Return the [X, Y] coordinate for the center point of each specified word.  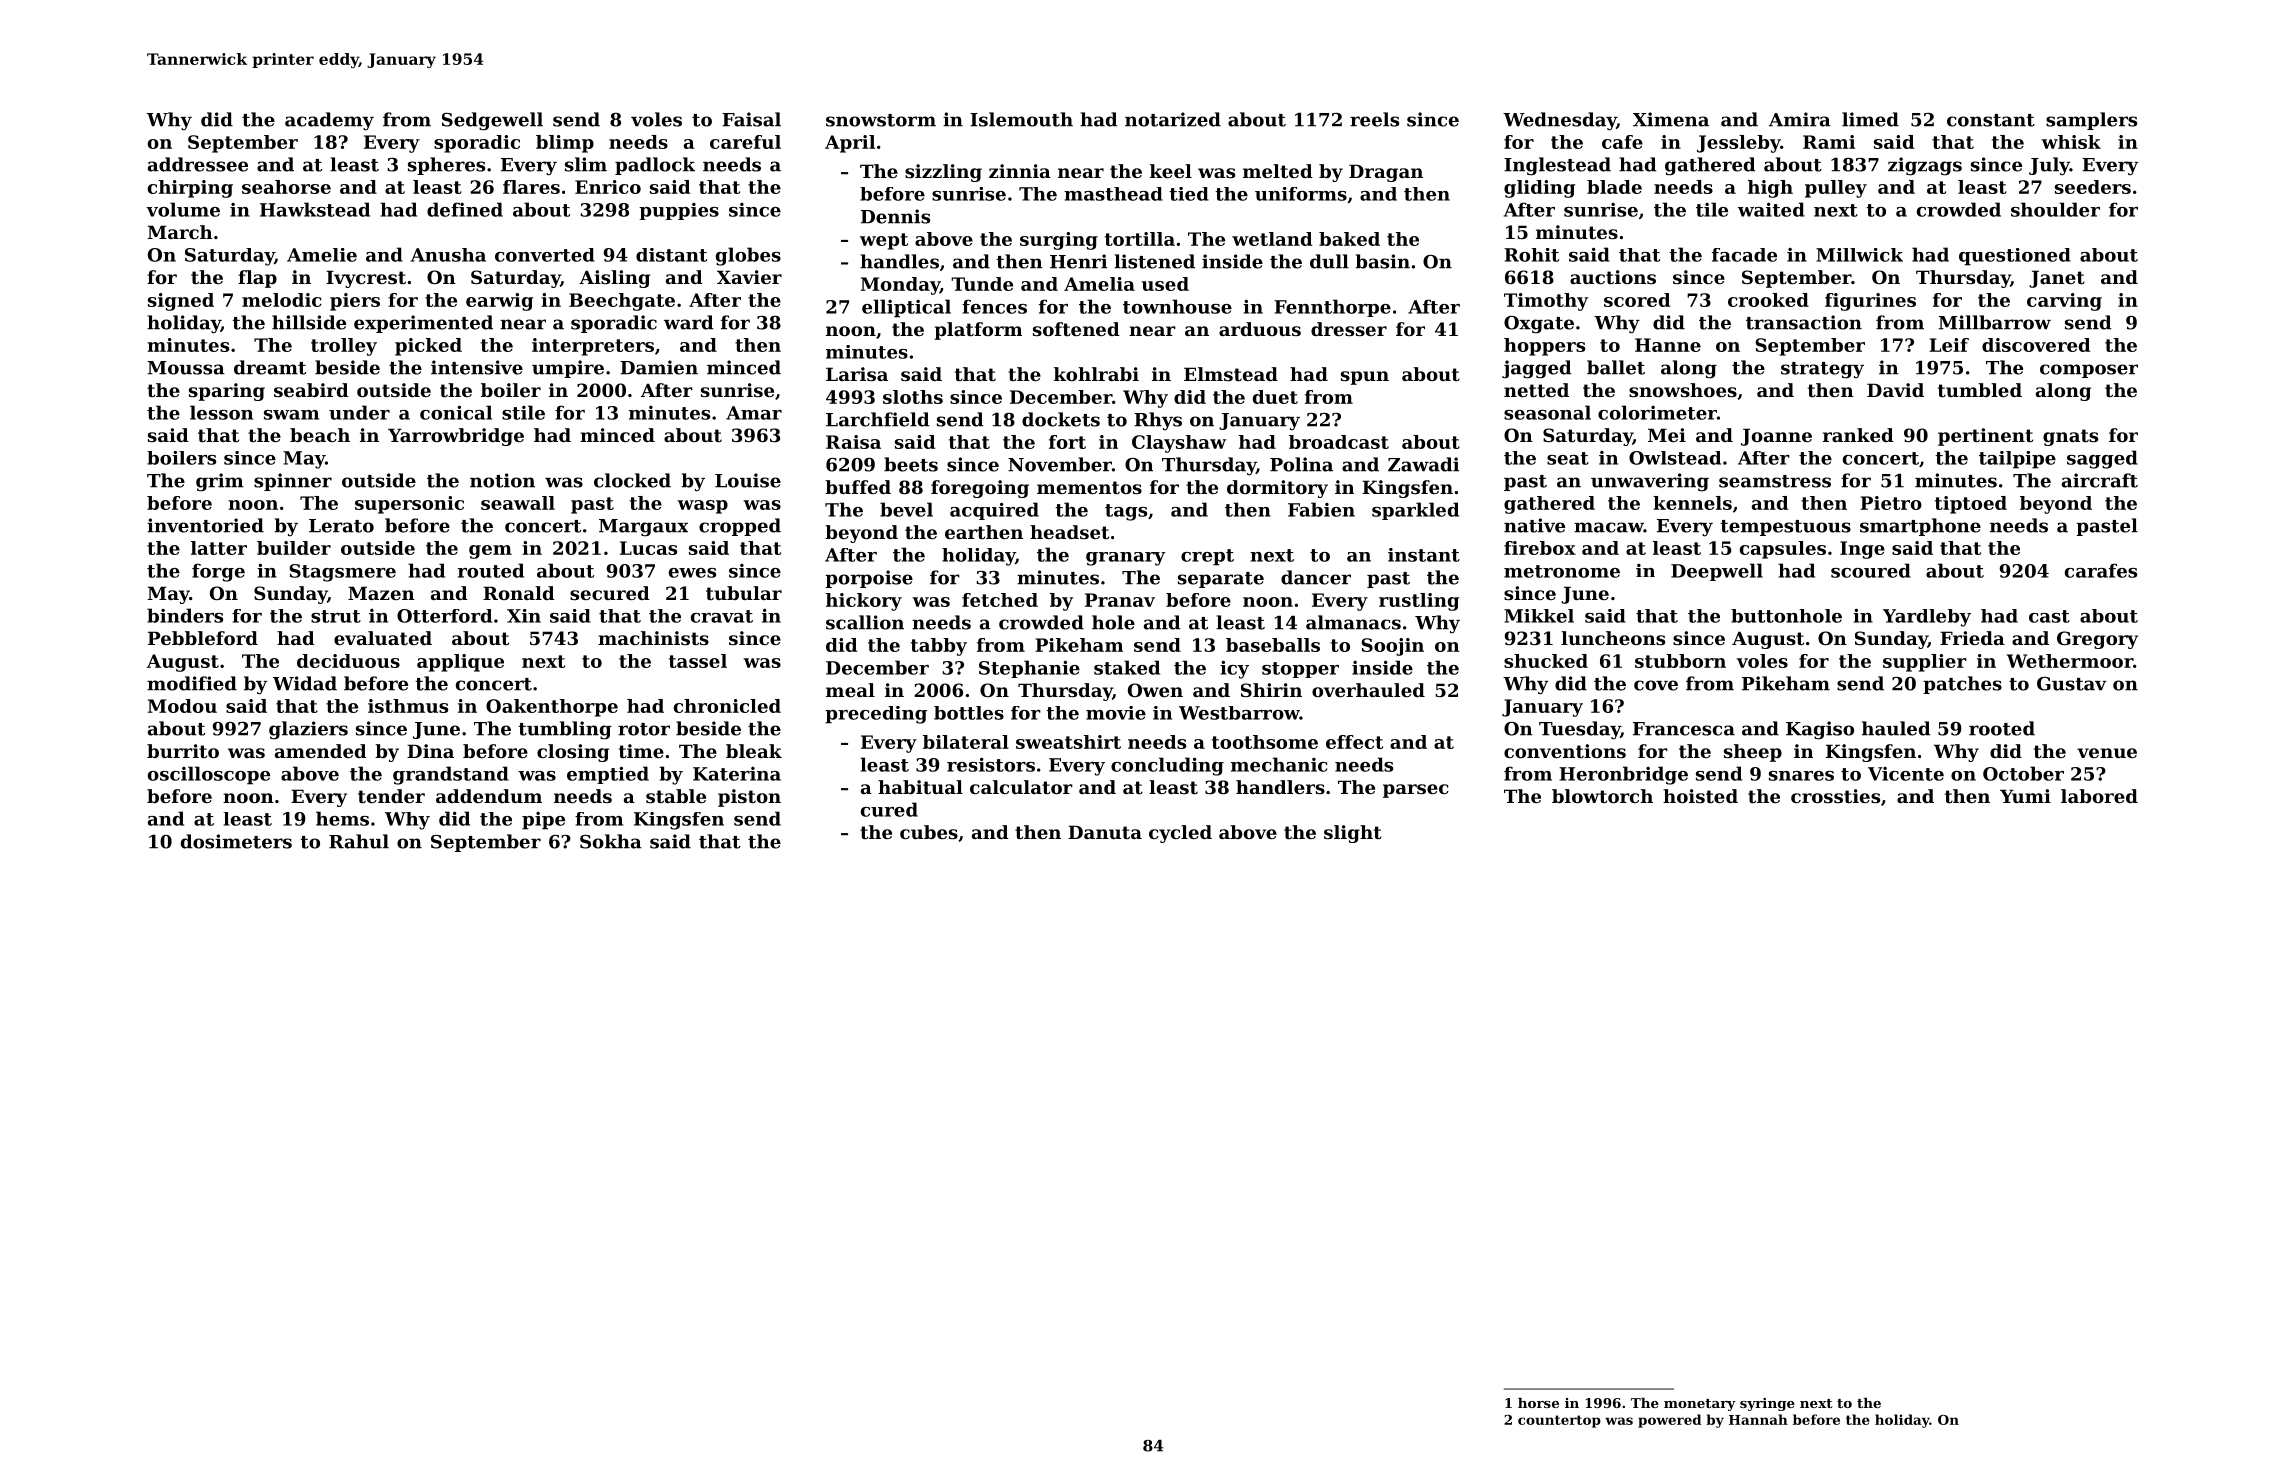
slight [1353, 834]
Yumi [2025, 796]
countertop [1559, 1421]
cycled [1180, 834]
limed [1870, 119]
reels [1374, 119]
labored [2099, 796]
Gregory [2097, 640]
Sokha [611, 841]
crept [1207, 557]
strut [336, 616]
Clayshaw [1179, 444]
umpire [568, 369]
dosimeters [236, 841]
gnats [2070, 437]
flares [531, 187]
